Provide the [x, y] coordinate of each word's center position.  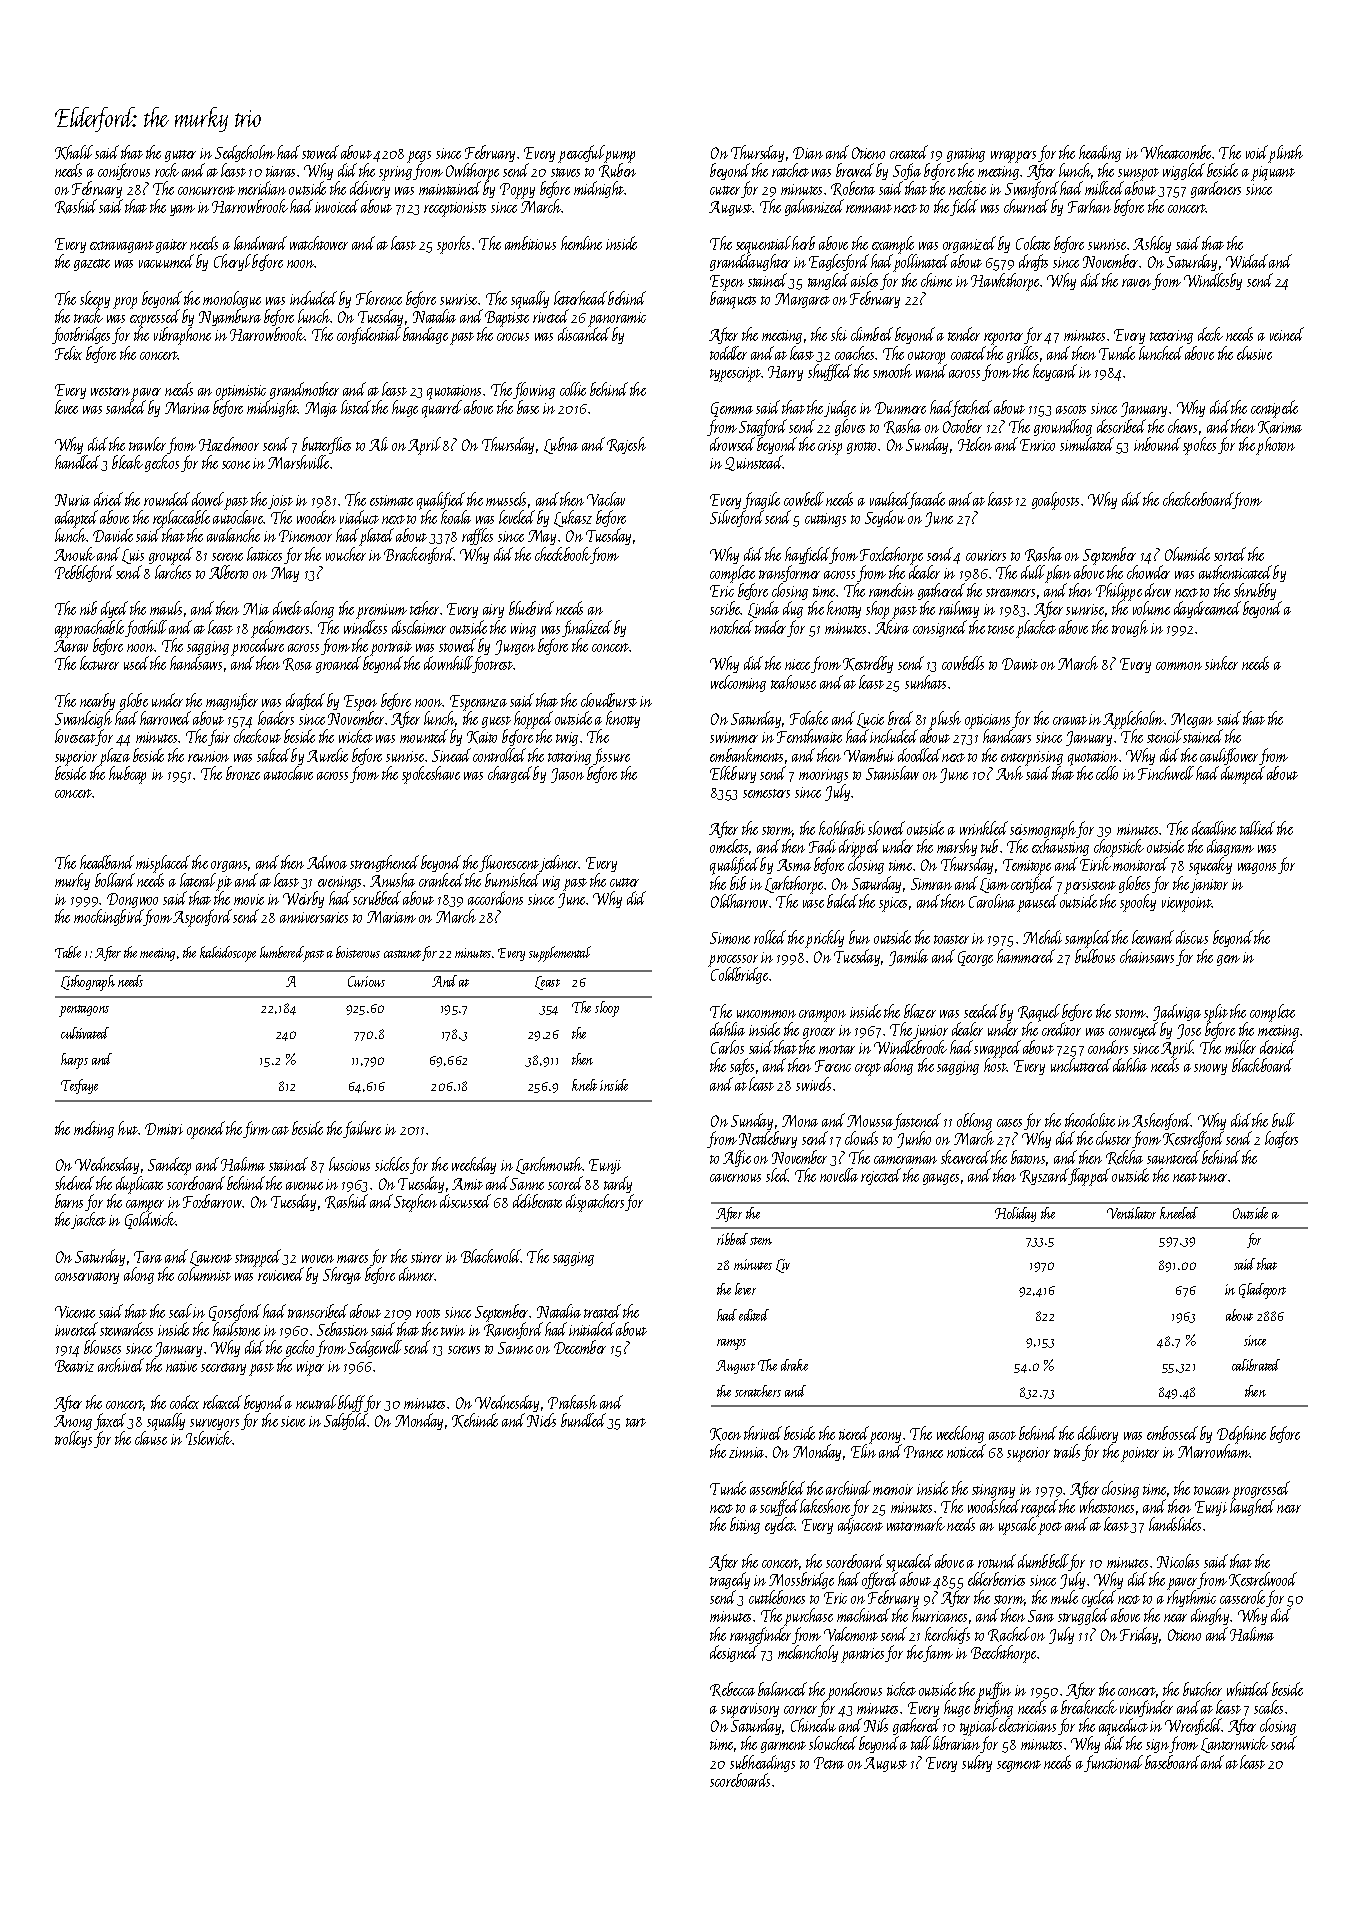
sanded [125, 407]
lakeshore [826, 1507]
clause [151, 1438]
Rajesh [626, 445]
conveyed [1133, 1030]
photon [1276, 446]
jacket [89, 1220]
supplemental [560, 954]
